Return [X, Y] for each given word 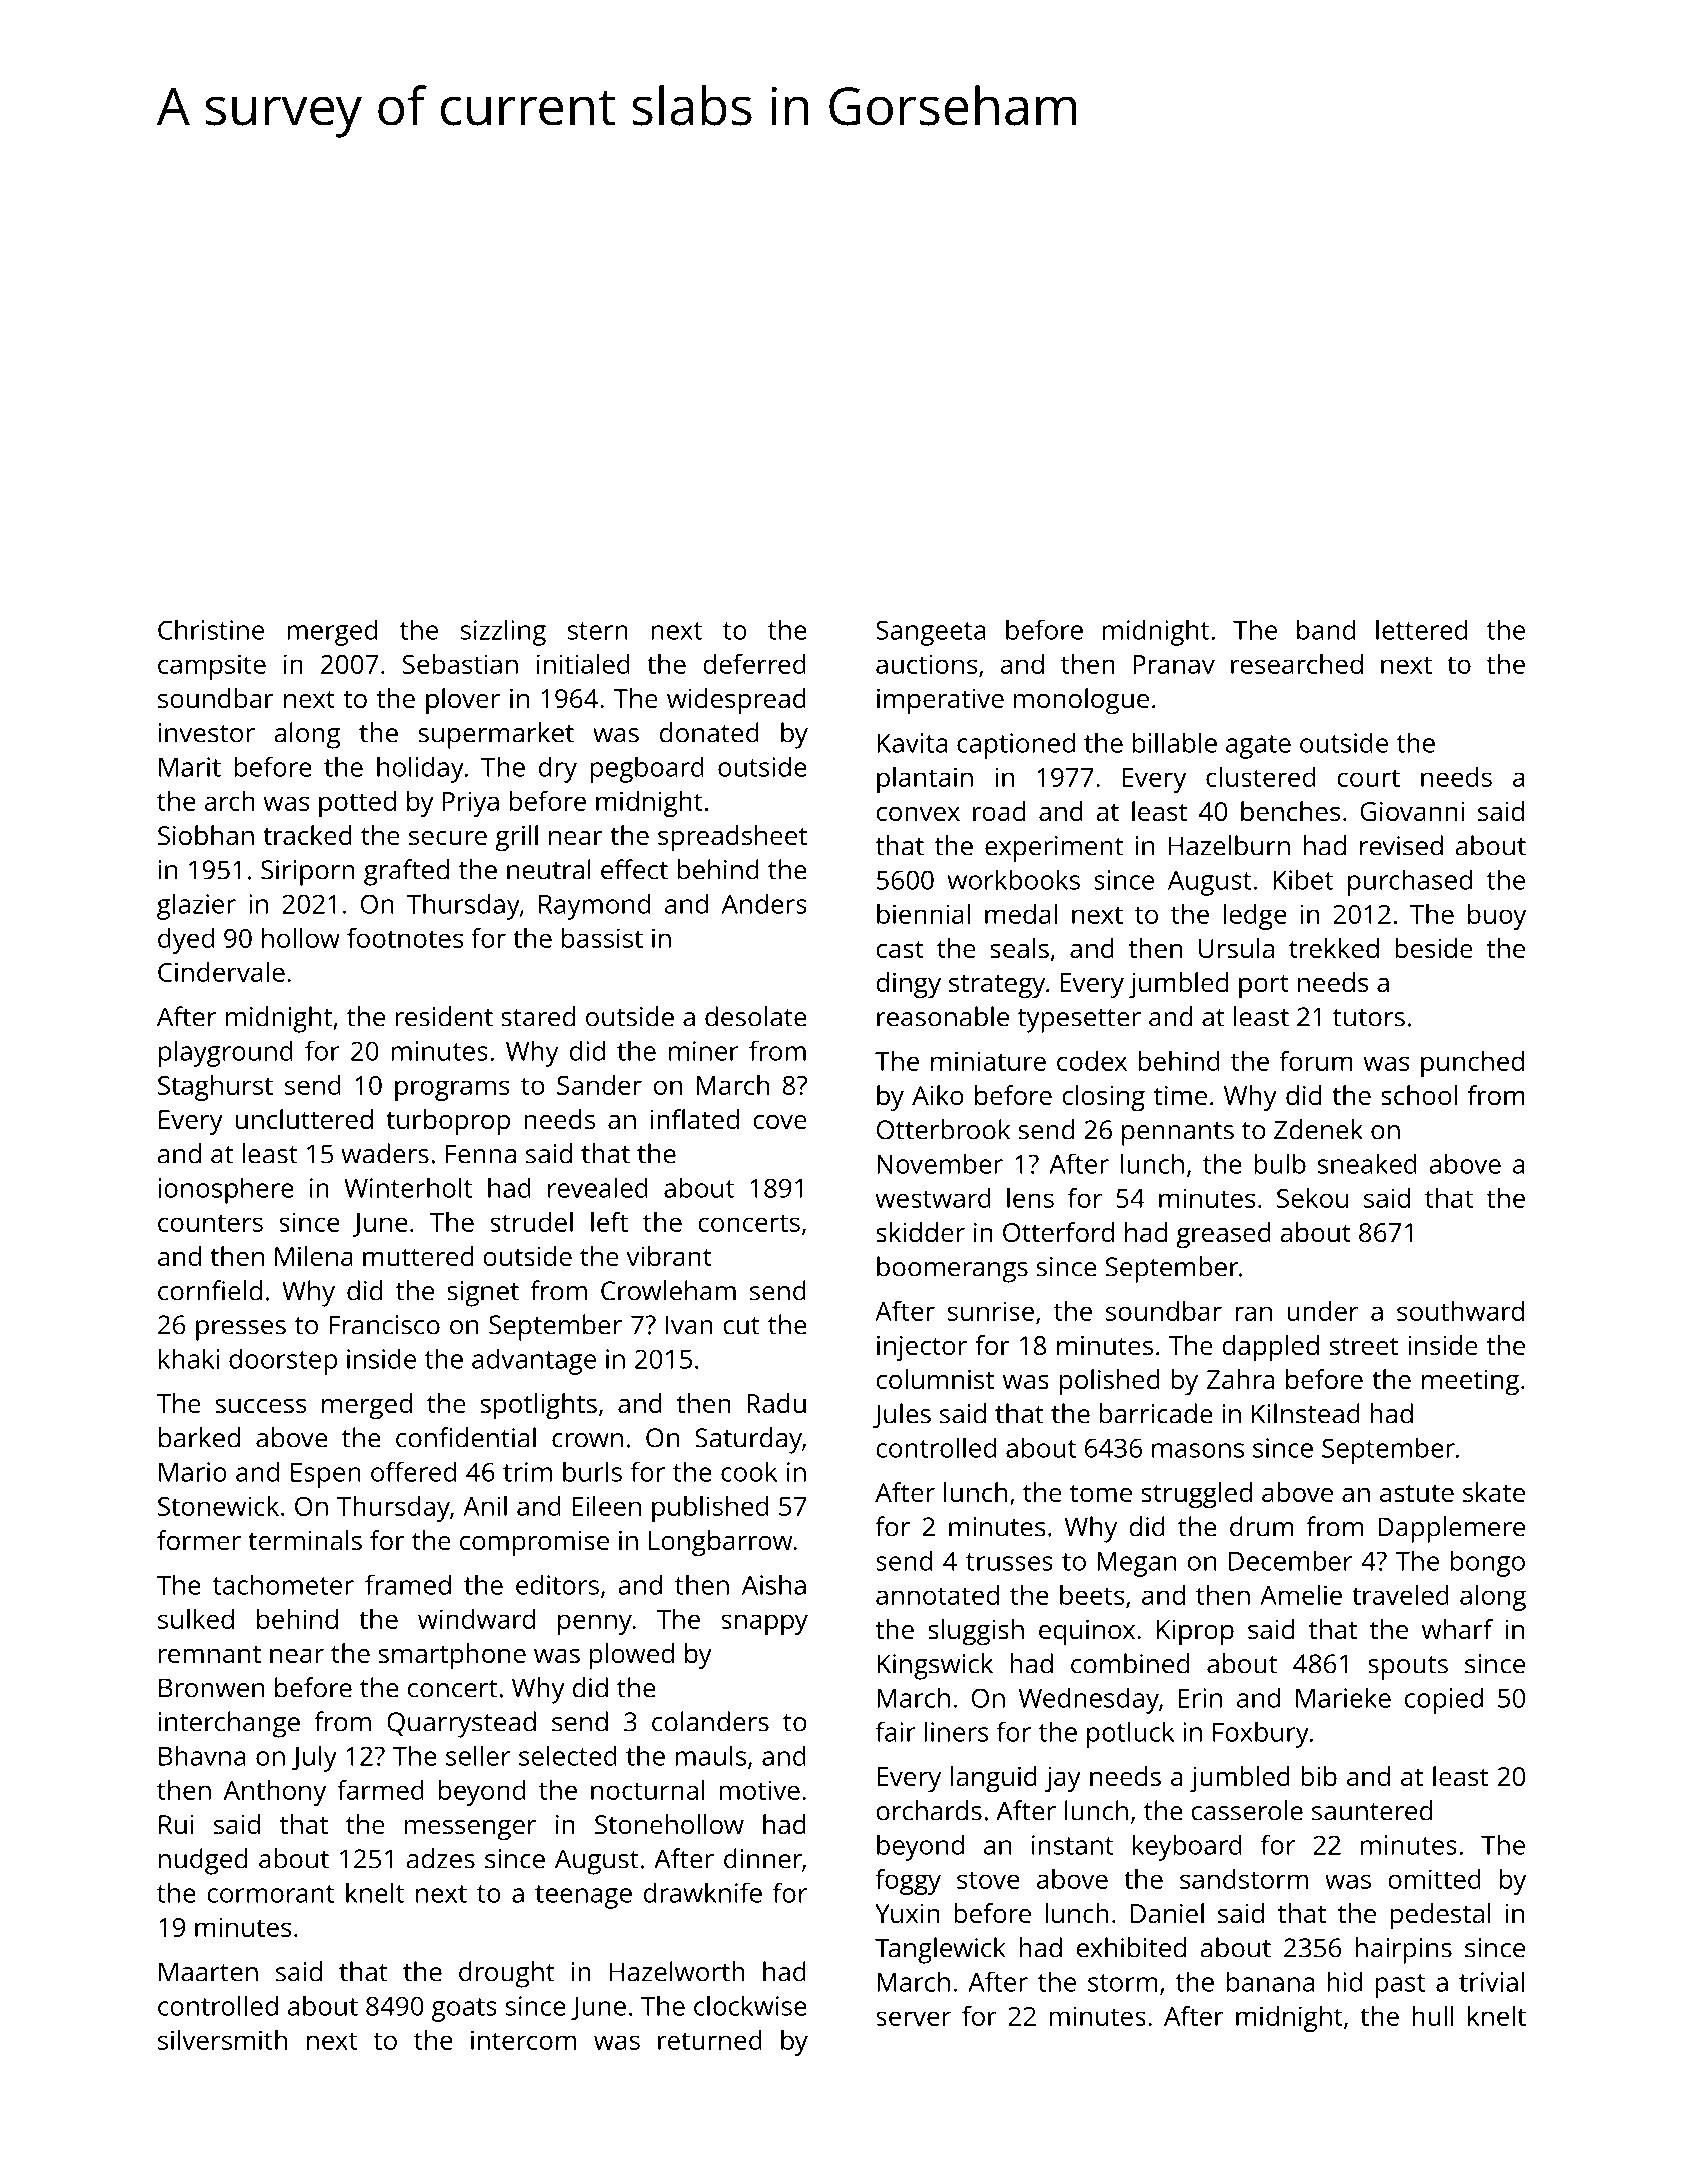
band [1326, 629]
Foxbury [1261, 1734]
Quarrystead [461, 1724]
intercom [523, 2040]
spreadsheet [732, 838]
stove [988, 1880]
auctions [926, 664]
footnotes [405, 938]
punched [1472, 1064]
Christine [211, 629]
